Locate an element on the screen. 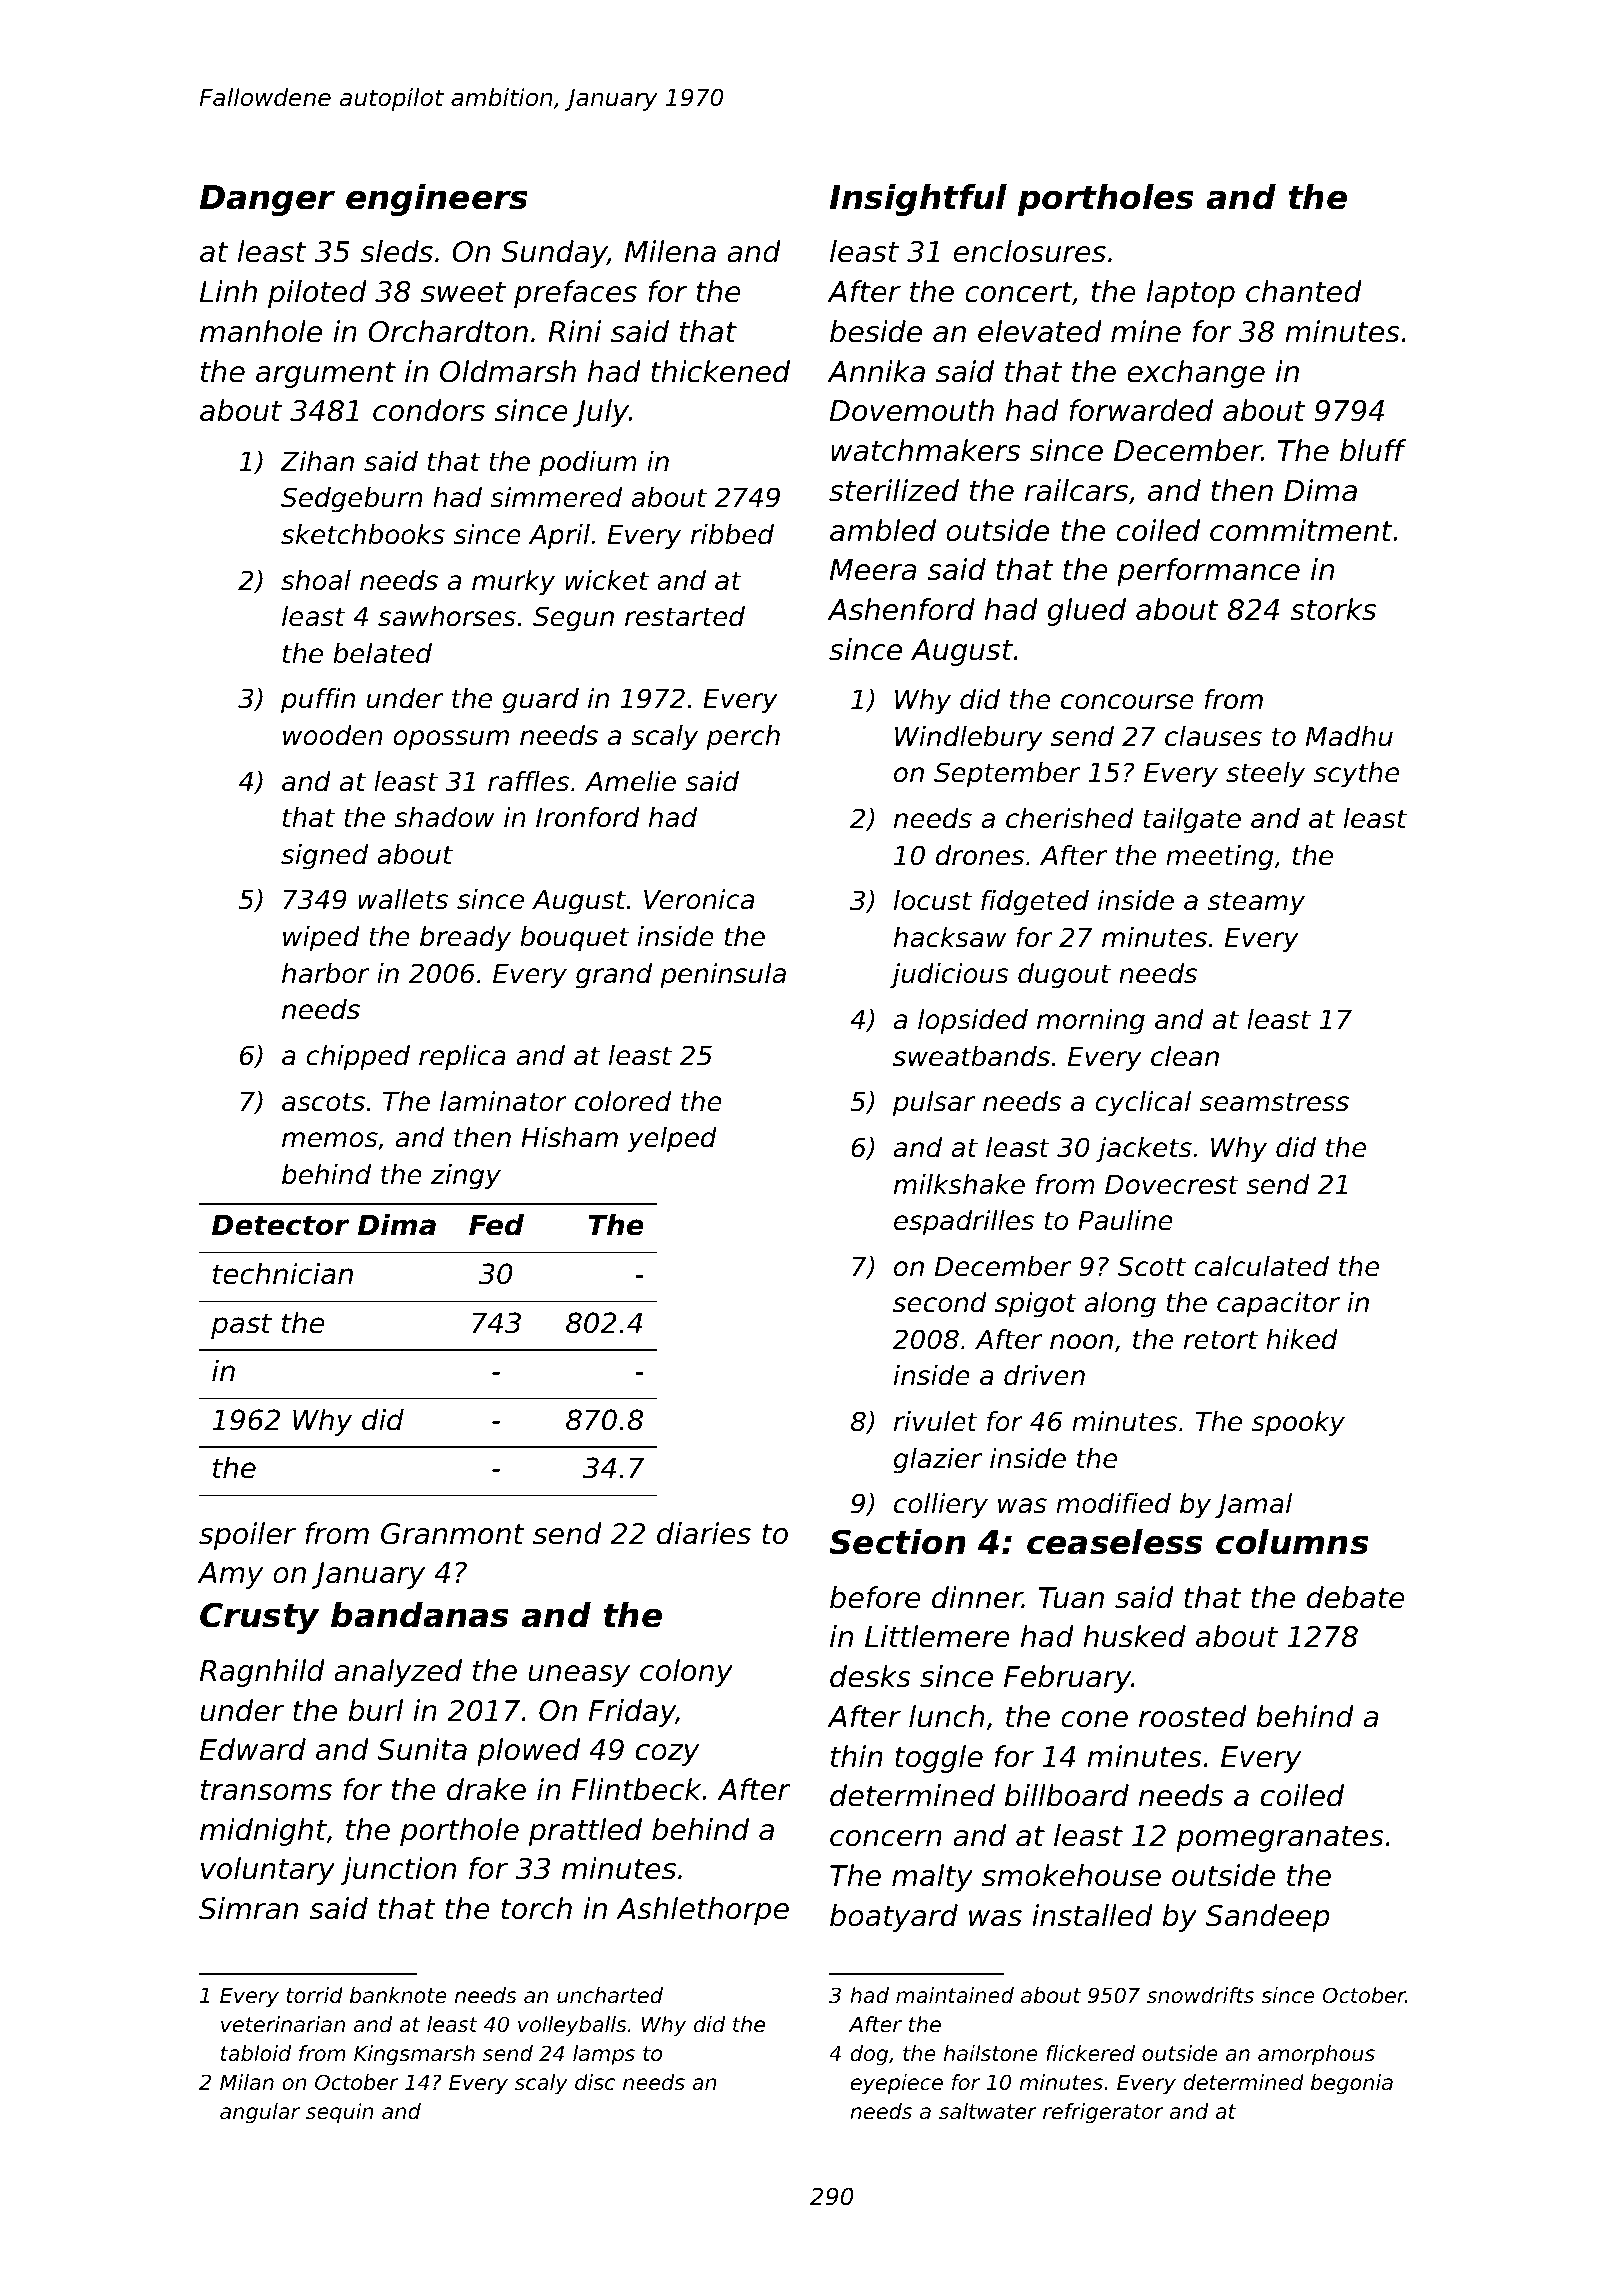 This screenshot has width=1620, height=2292. Madhu is located at coordinates (1349, 736).
